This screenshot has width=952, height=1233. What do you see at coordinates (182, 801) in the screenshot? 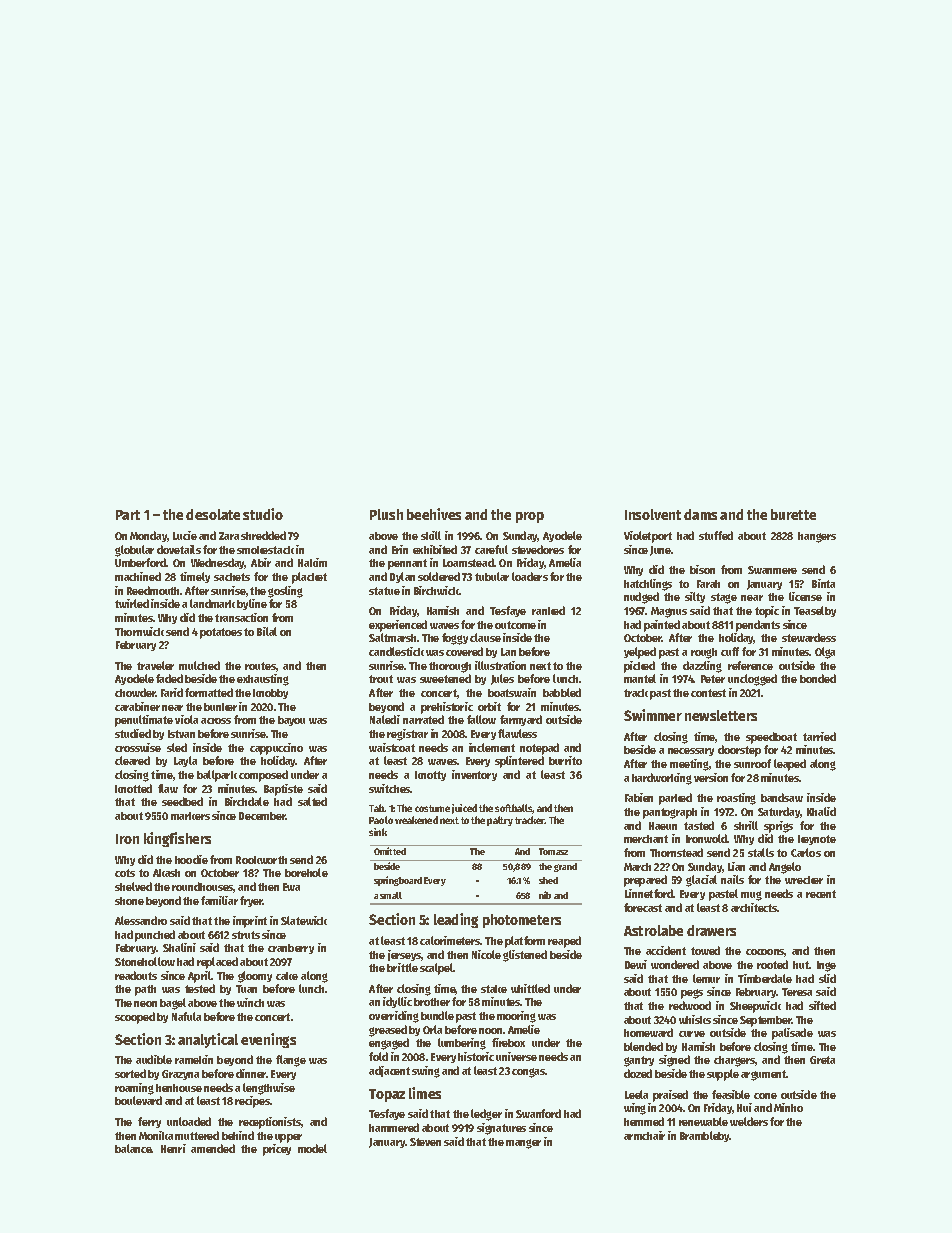
I see `seedbed` at bounding box center [182, 801].
